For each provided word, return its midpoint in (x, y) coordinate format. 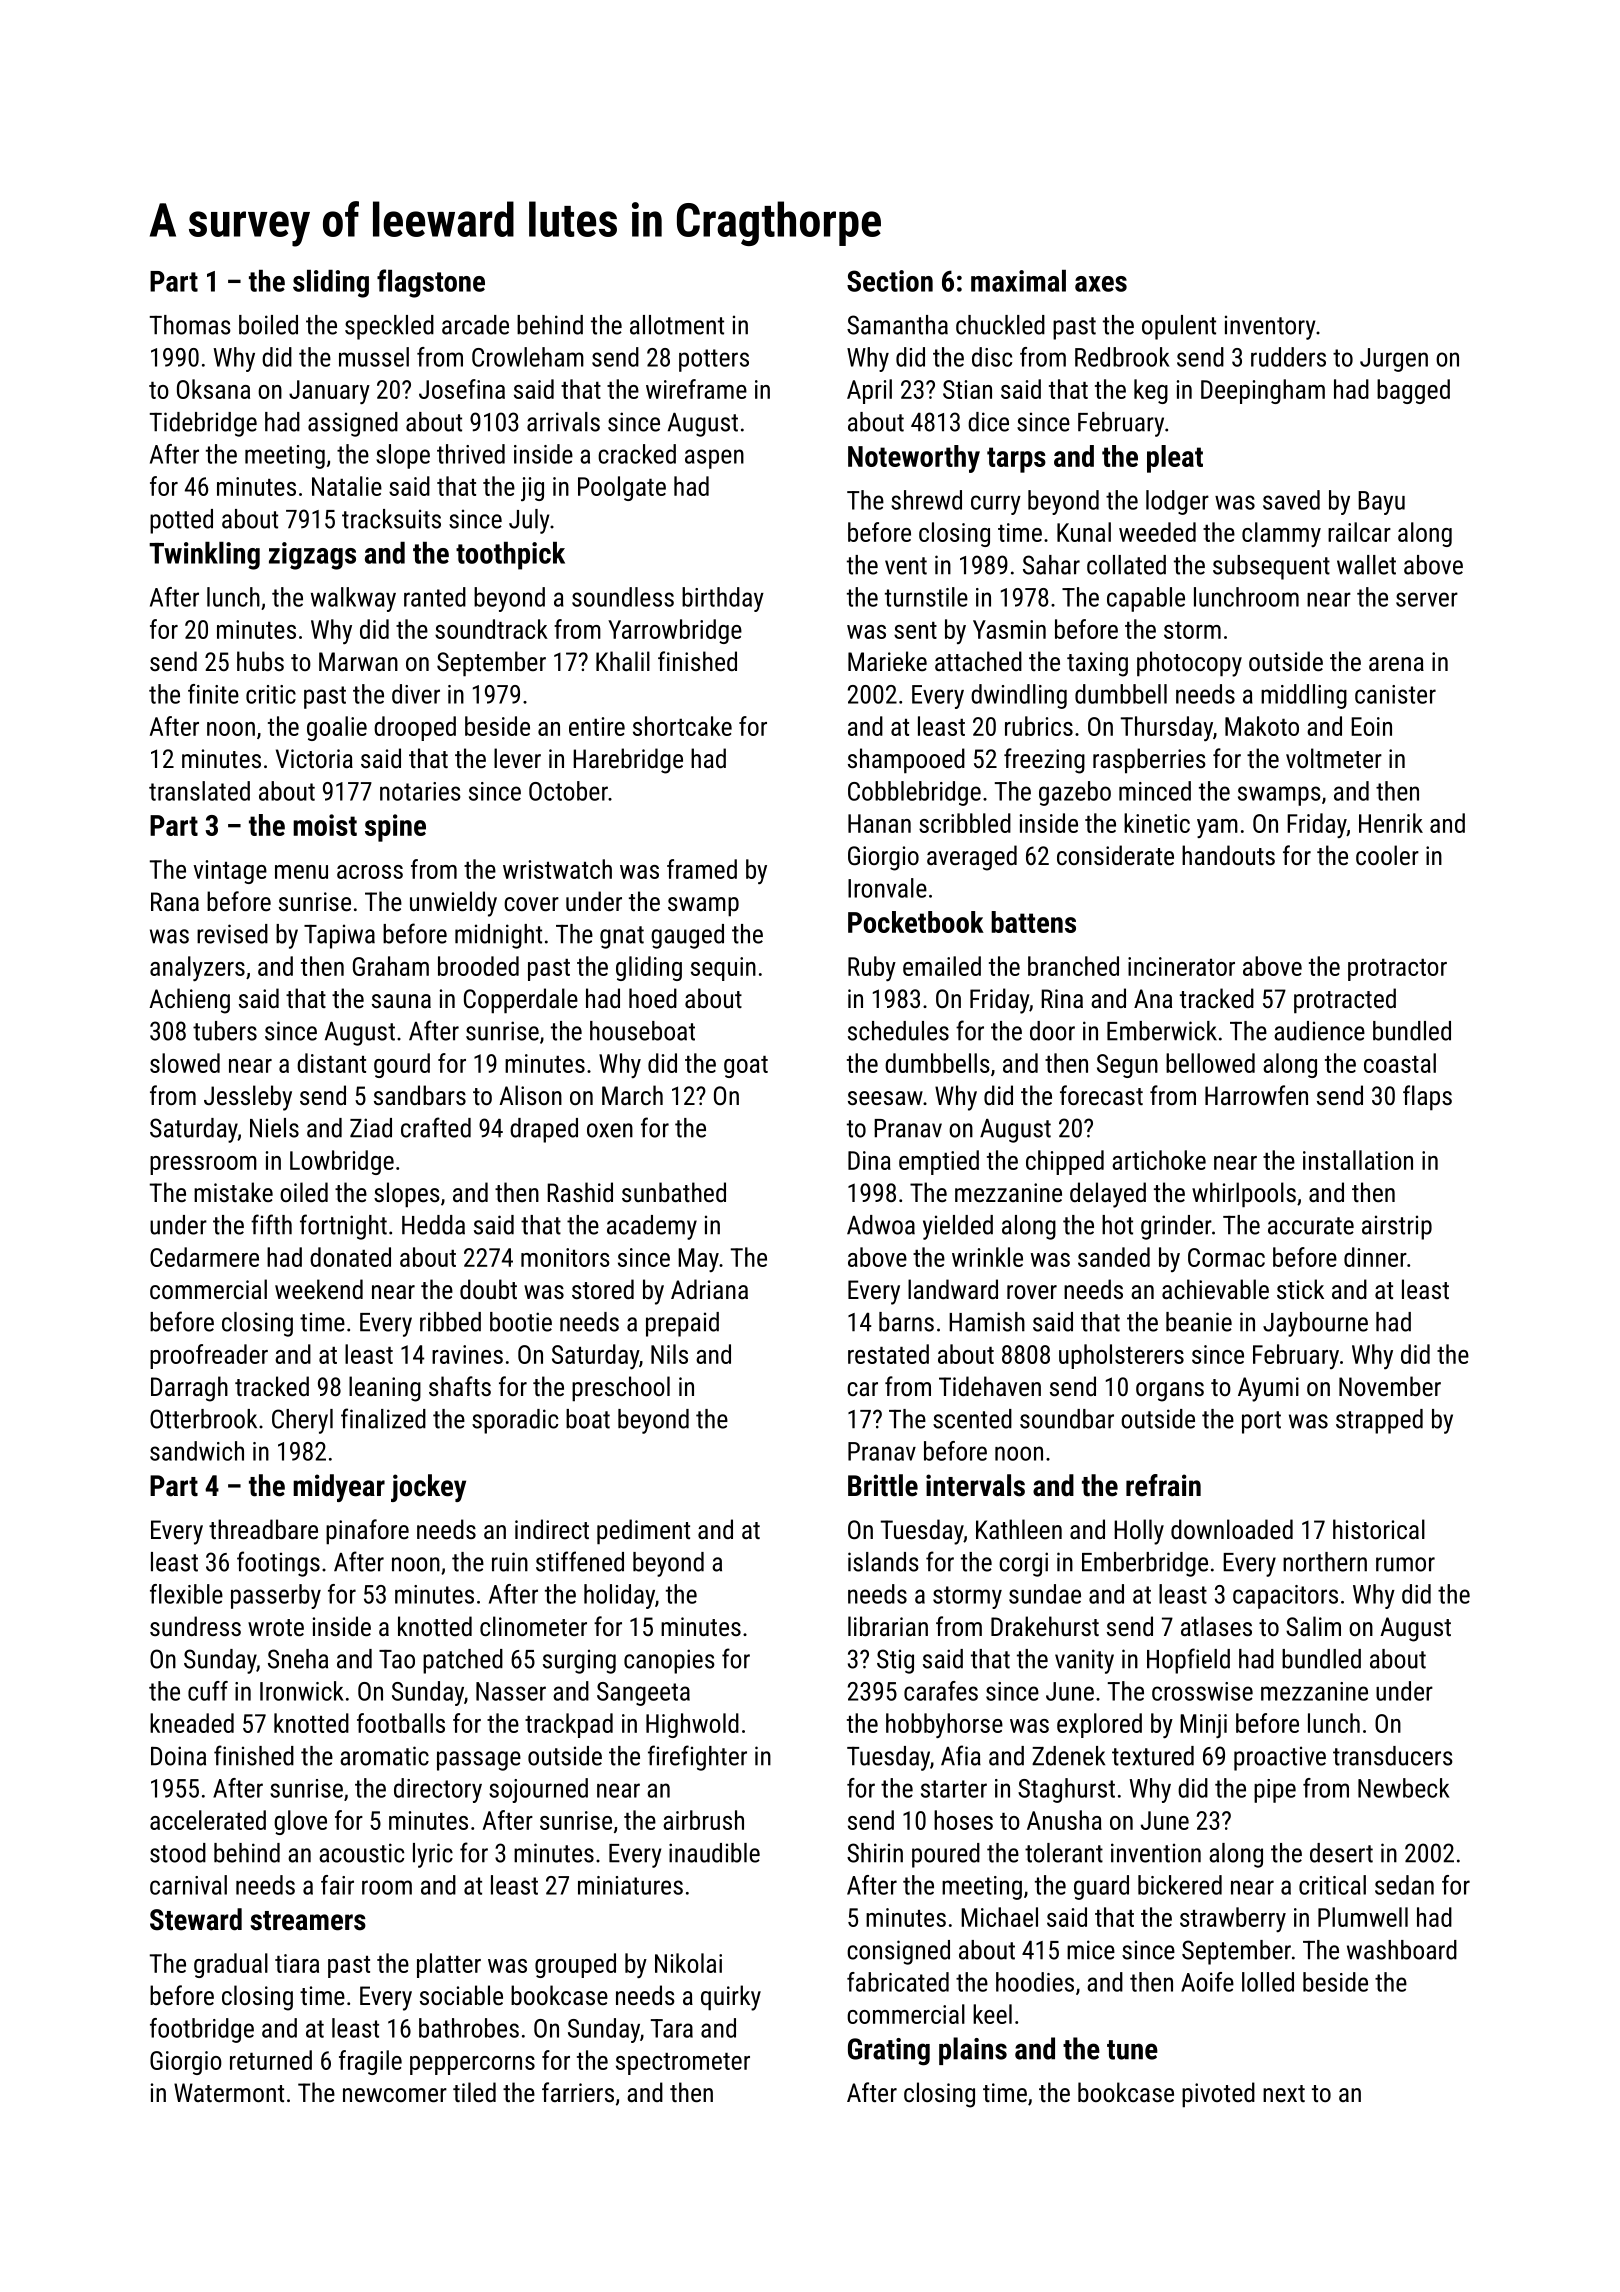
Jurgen (1394, 360)
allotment (677, 325)
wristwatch (557, 869)
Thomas (190, 325)
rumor (1405, 1564)
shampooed (906, 761)
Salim (1313, 1626)
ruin (510, 1562)
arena (1396, 664)
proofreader (209, 1356)
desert (1341, 1853)
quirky (731, 1998)
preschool (621, 1389)
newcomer (395, 2095)
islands (883, 1562)
